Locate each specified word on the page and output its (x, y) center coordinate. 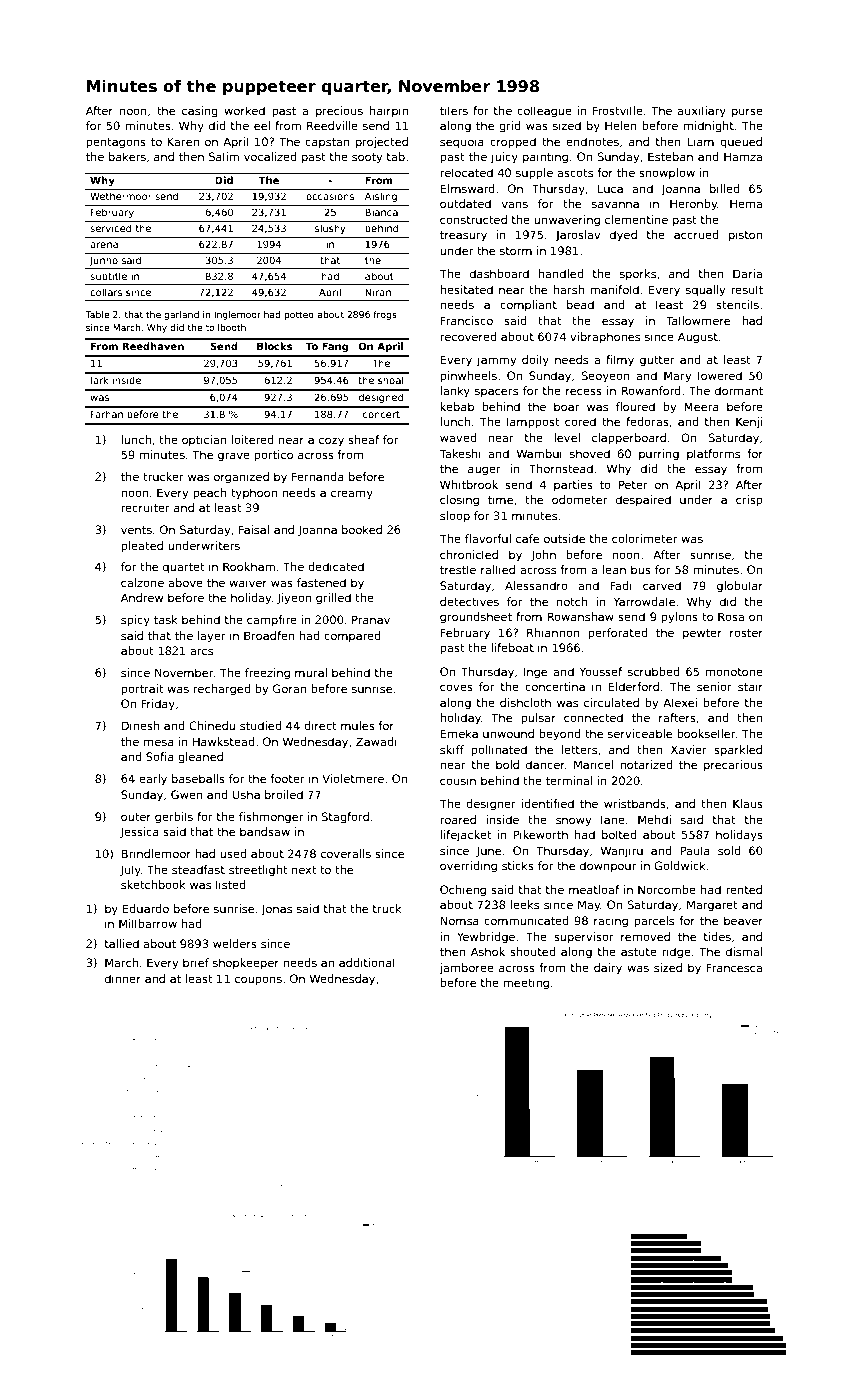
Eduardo (146, 908)
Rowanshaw (580, 616)
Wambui (539, 453)
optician (204, 440)
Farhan (107, 414)
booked (362, 529)
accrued (696, 234)
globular (740, 587)
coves (456, 687)
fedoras (647, 421)
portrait (142, 690)
